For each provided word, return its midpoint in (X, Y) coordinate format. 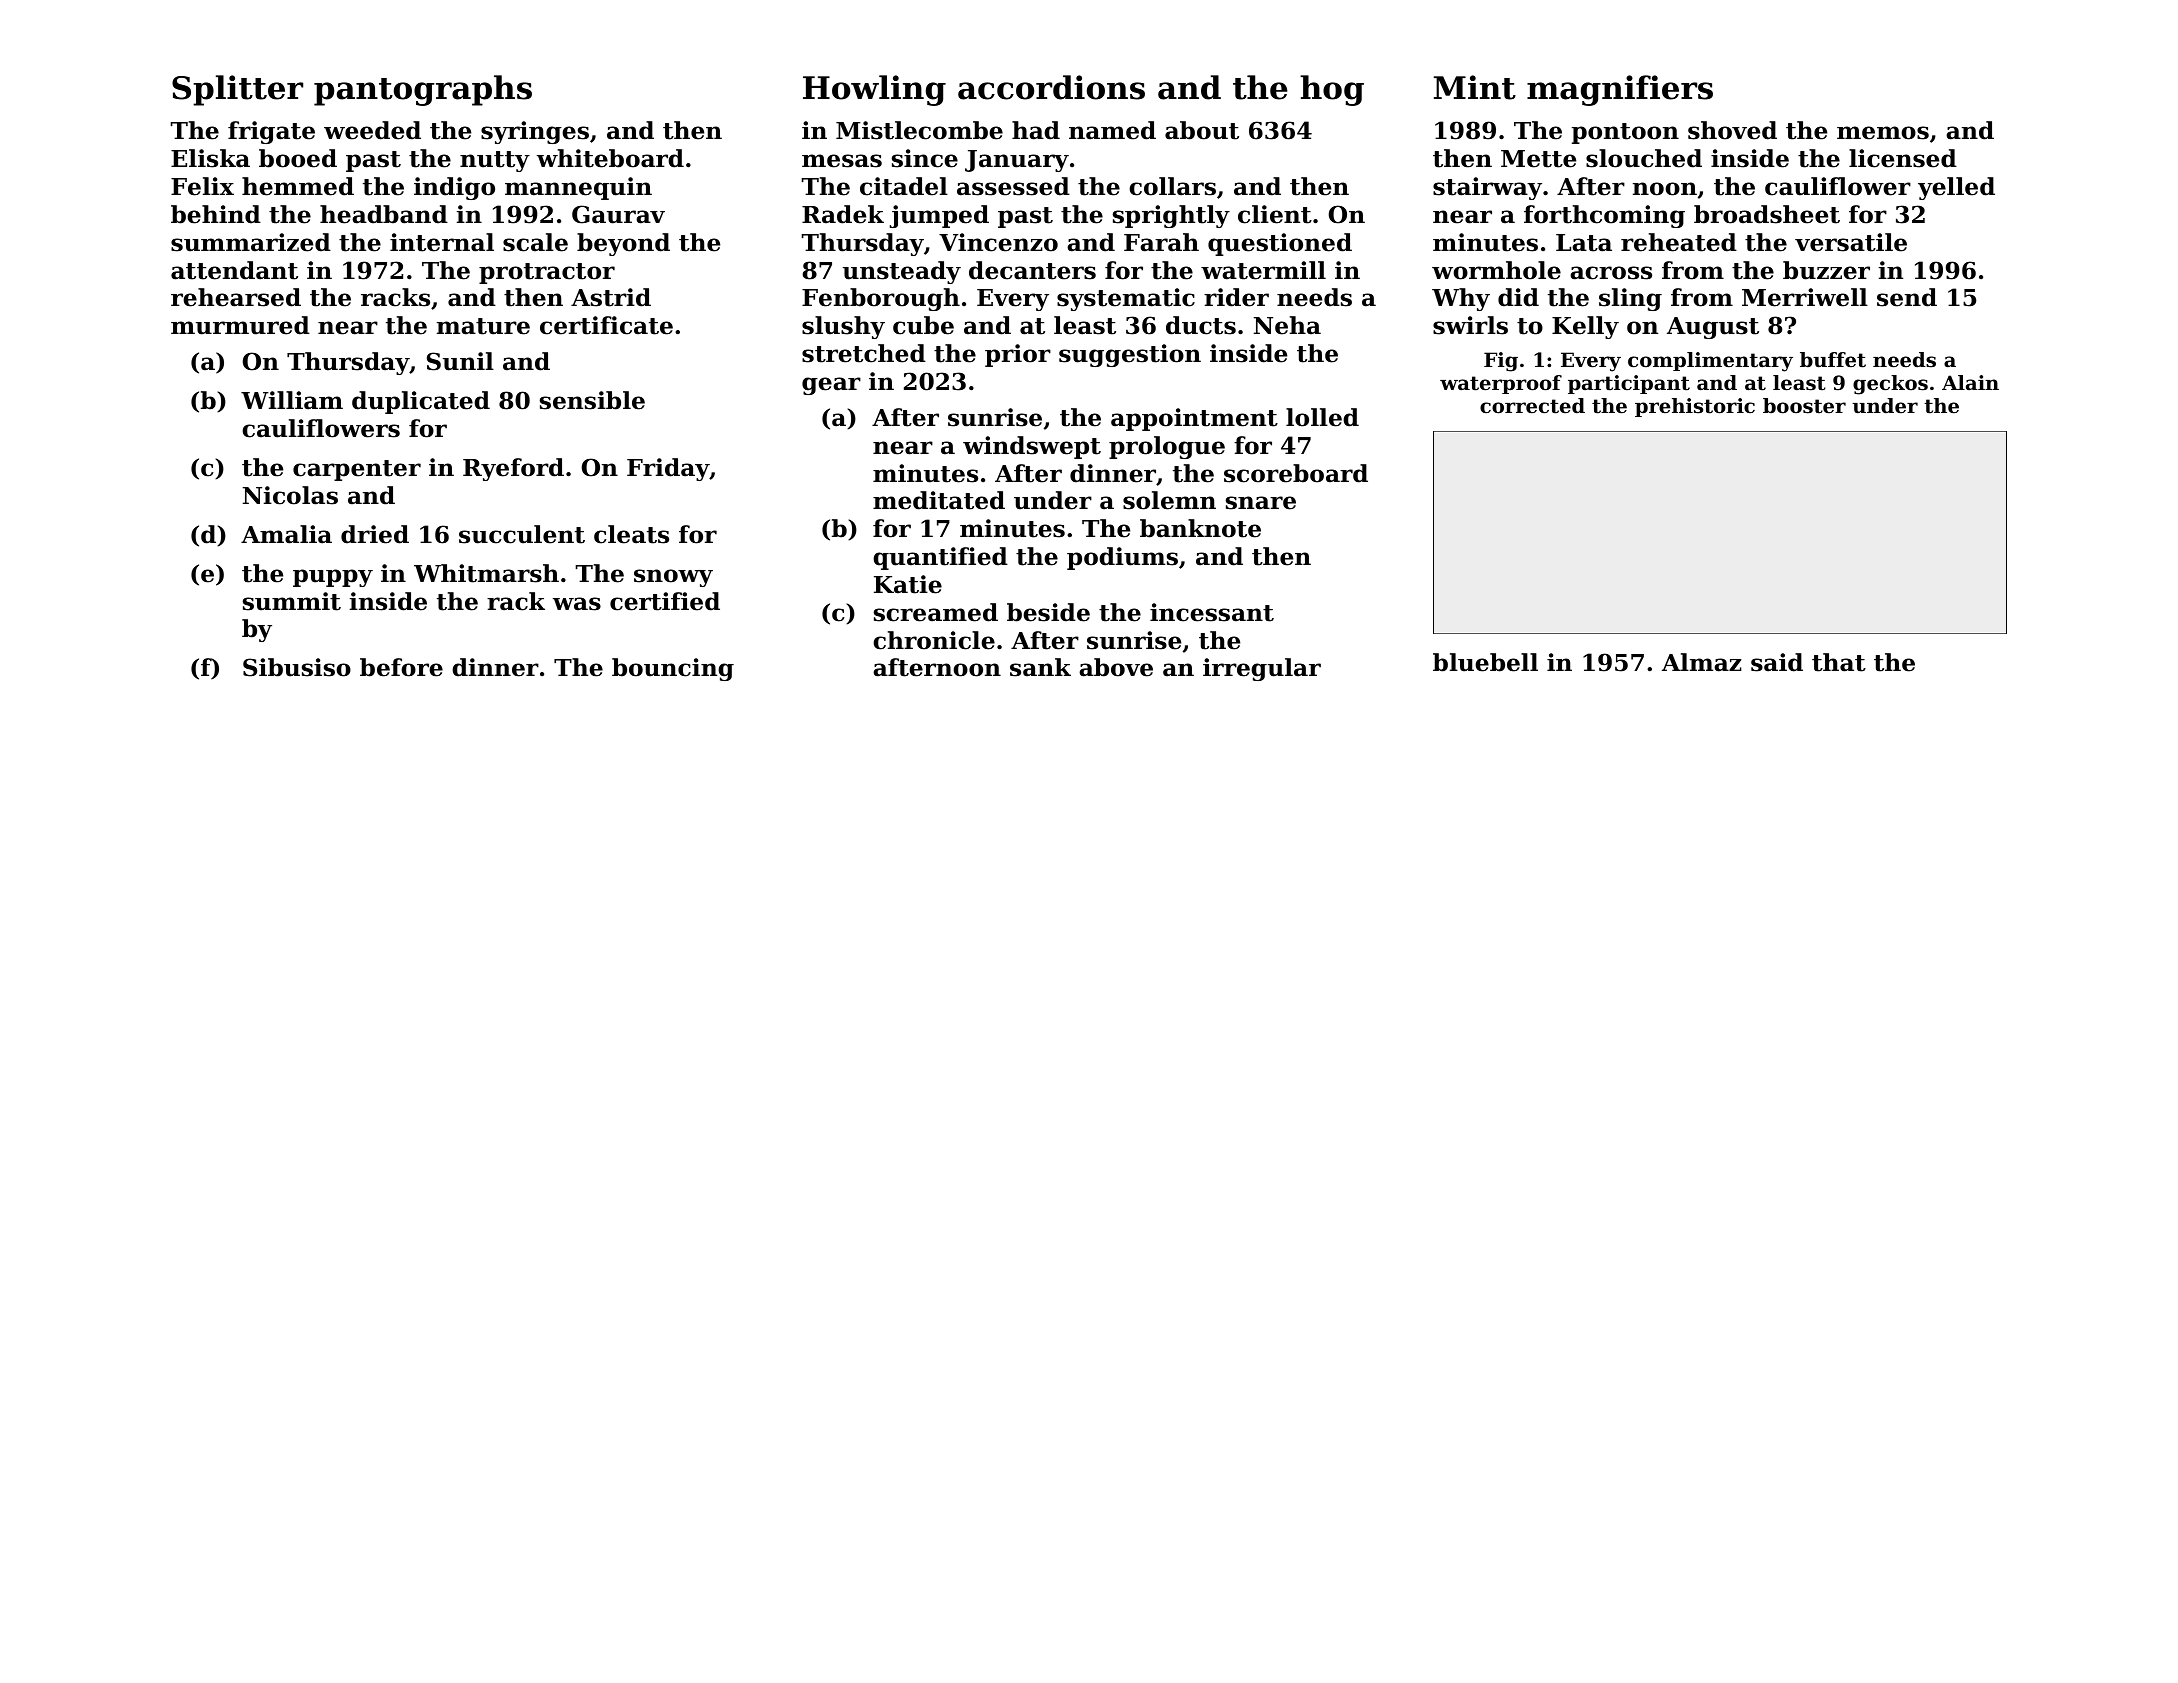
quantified (940, 558)
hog (1332, 90)
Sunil (460, 361)
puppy (333, 578)
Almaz (1701, 662)
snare (1261, 503)
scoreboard (1296, 473)
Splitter (237, 90)
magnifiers (1620, 90)
